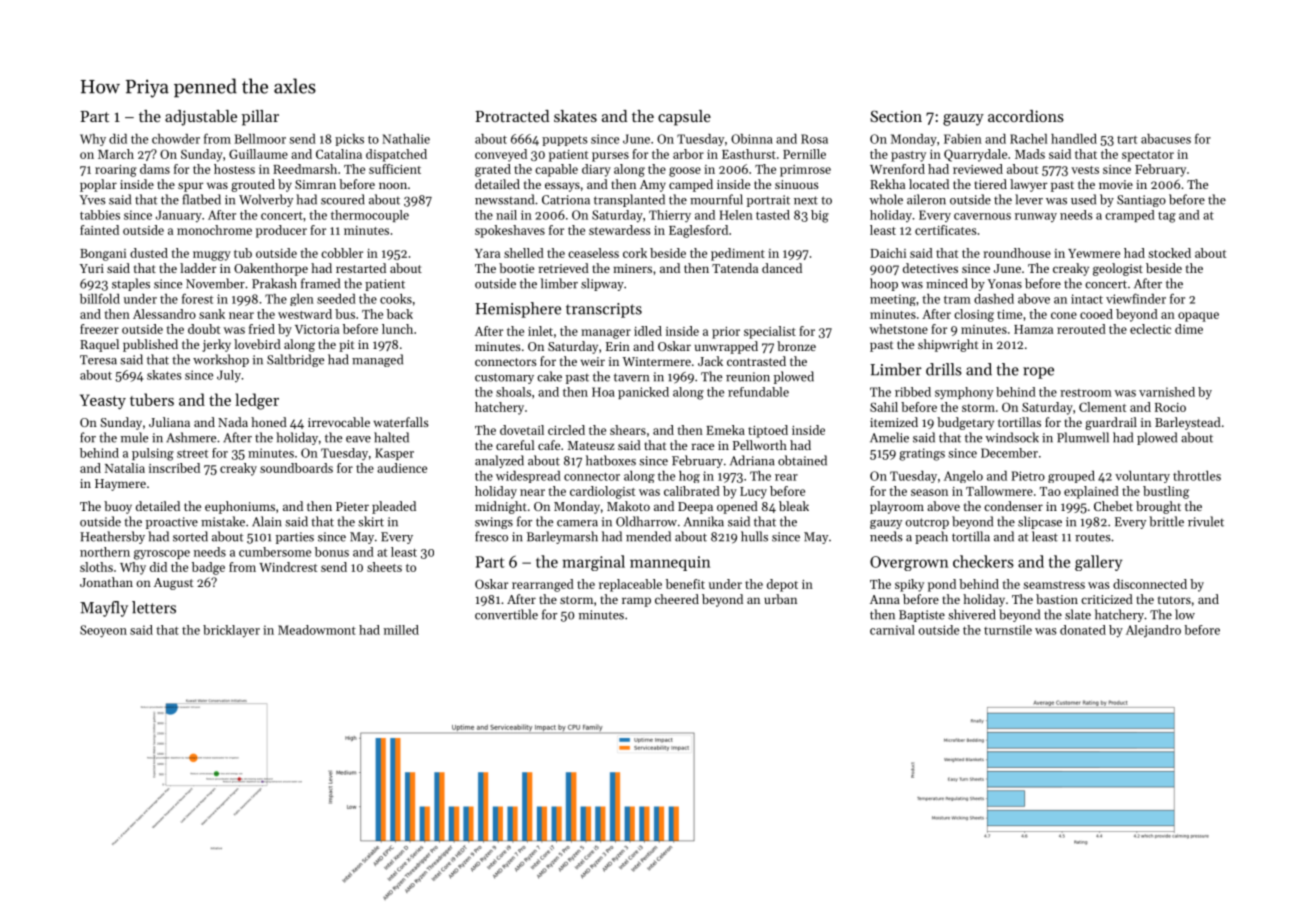 The height and width of the screenshot is (924, 1308). What do you see at coordinates (896, 116) in the screenshot?
I see `Section` at bounding box center [896, 116].
